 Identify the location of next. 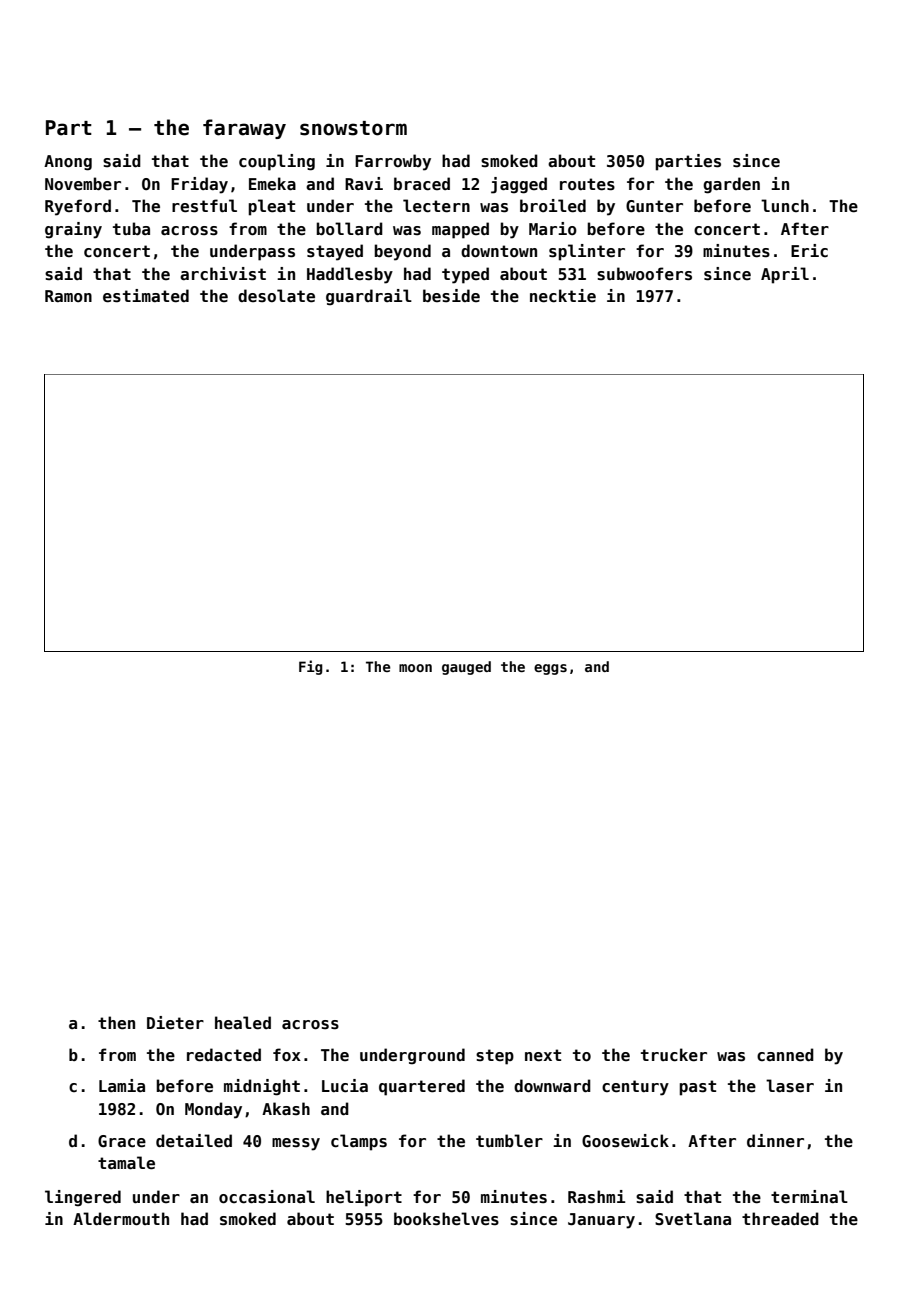
(543, 1055).
